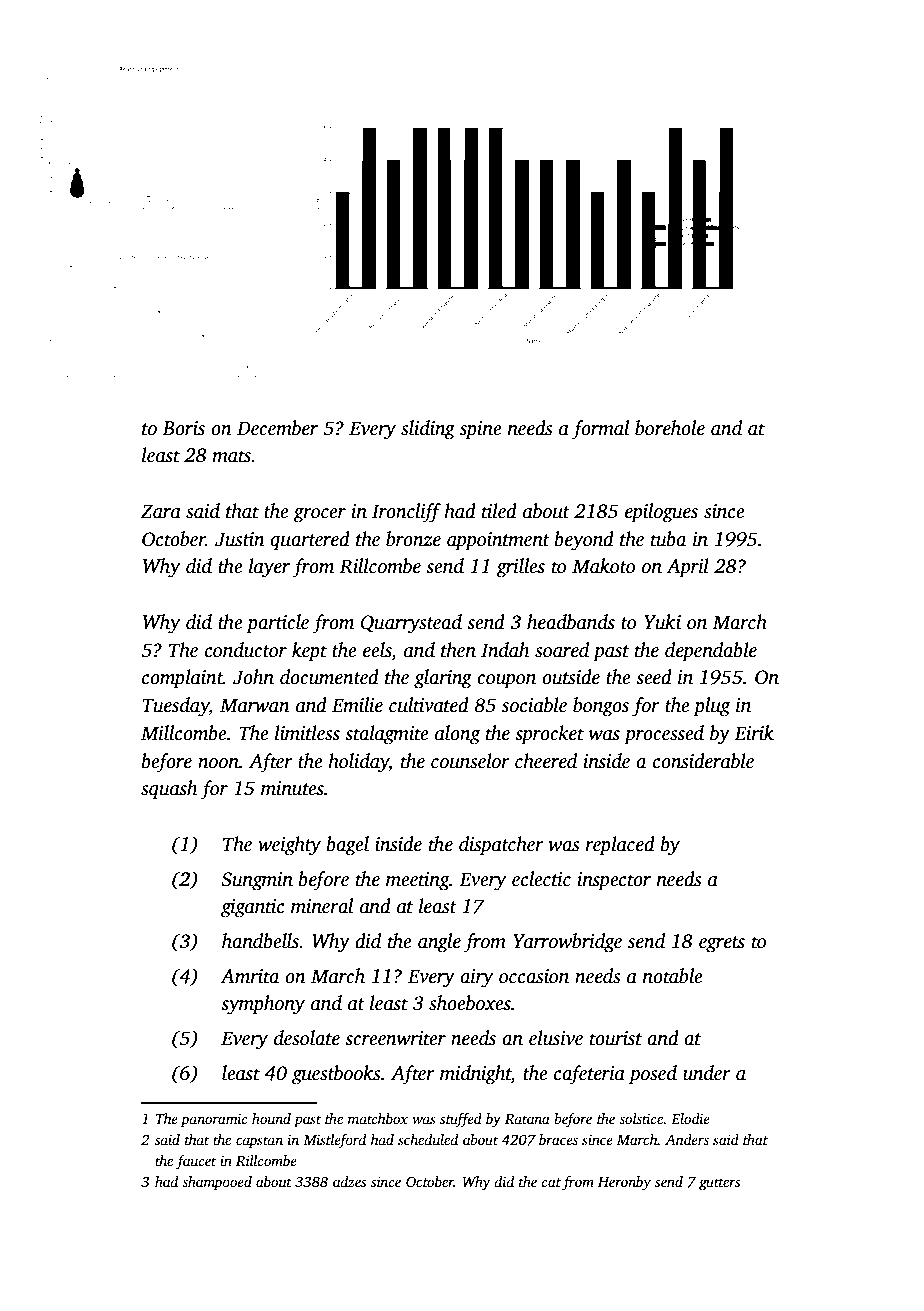 The width and height of the page is (924, 1311). What do you see at coordinates (253, 677) in the page?
I see `John` at bounding box center [253, 677].
